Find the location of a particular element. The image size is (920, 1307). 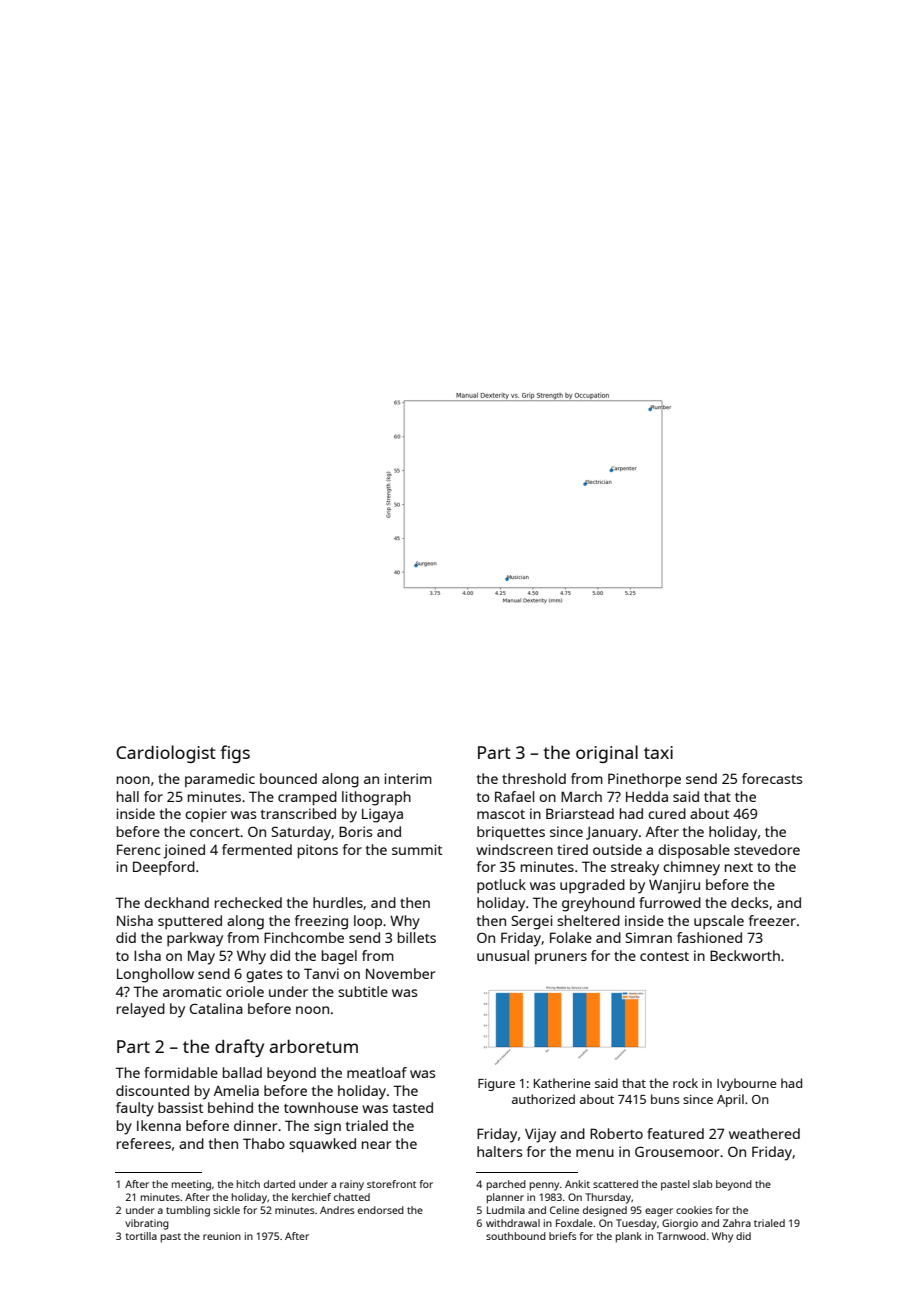

potluck is located at coordinates (501, 886).
